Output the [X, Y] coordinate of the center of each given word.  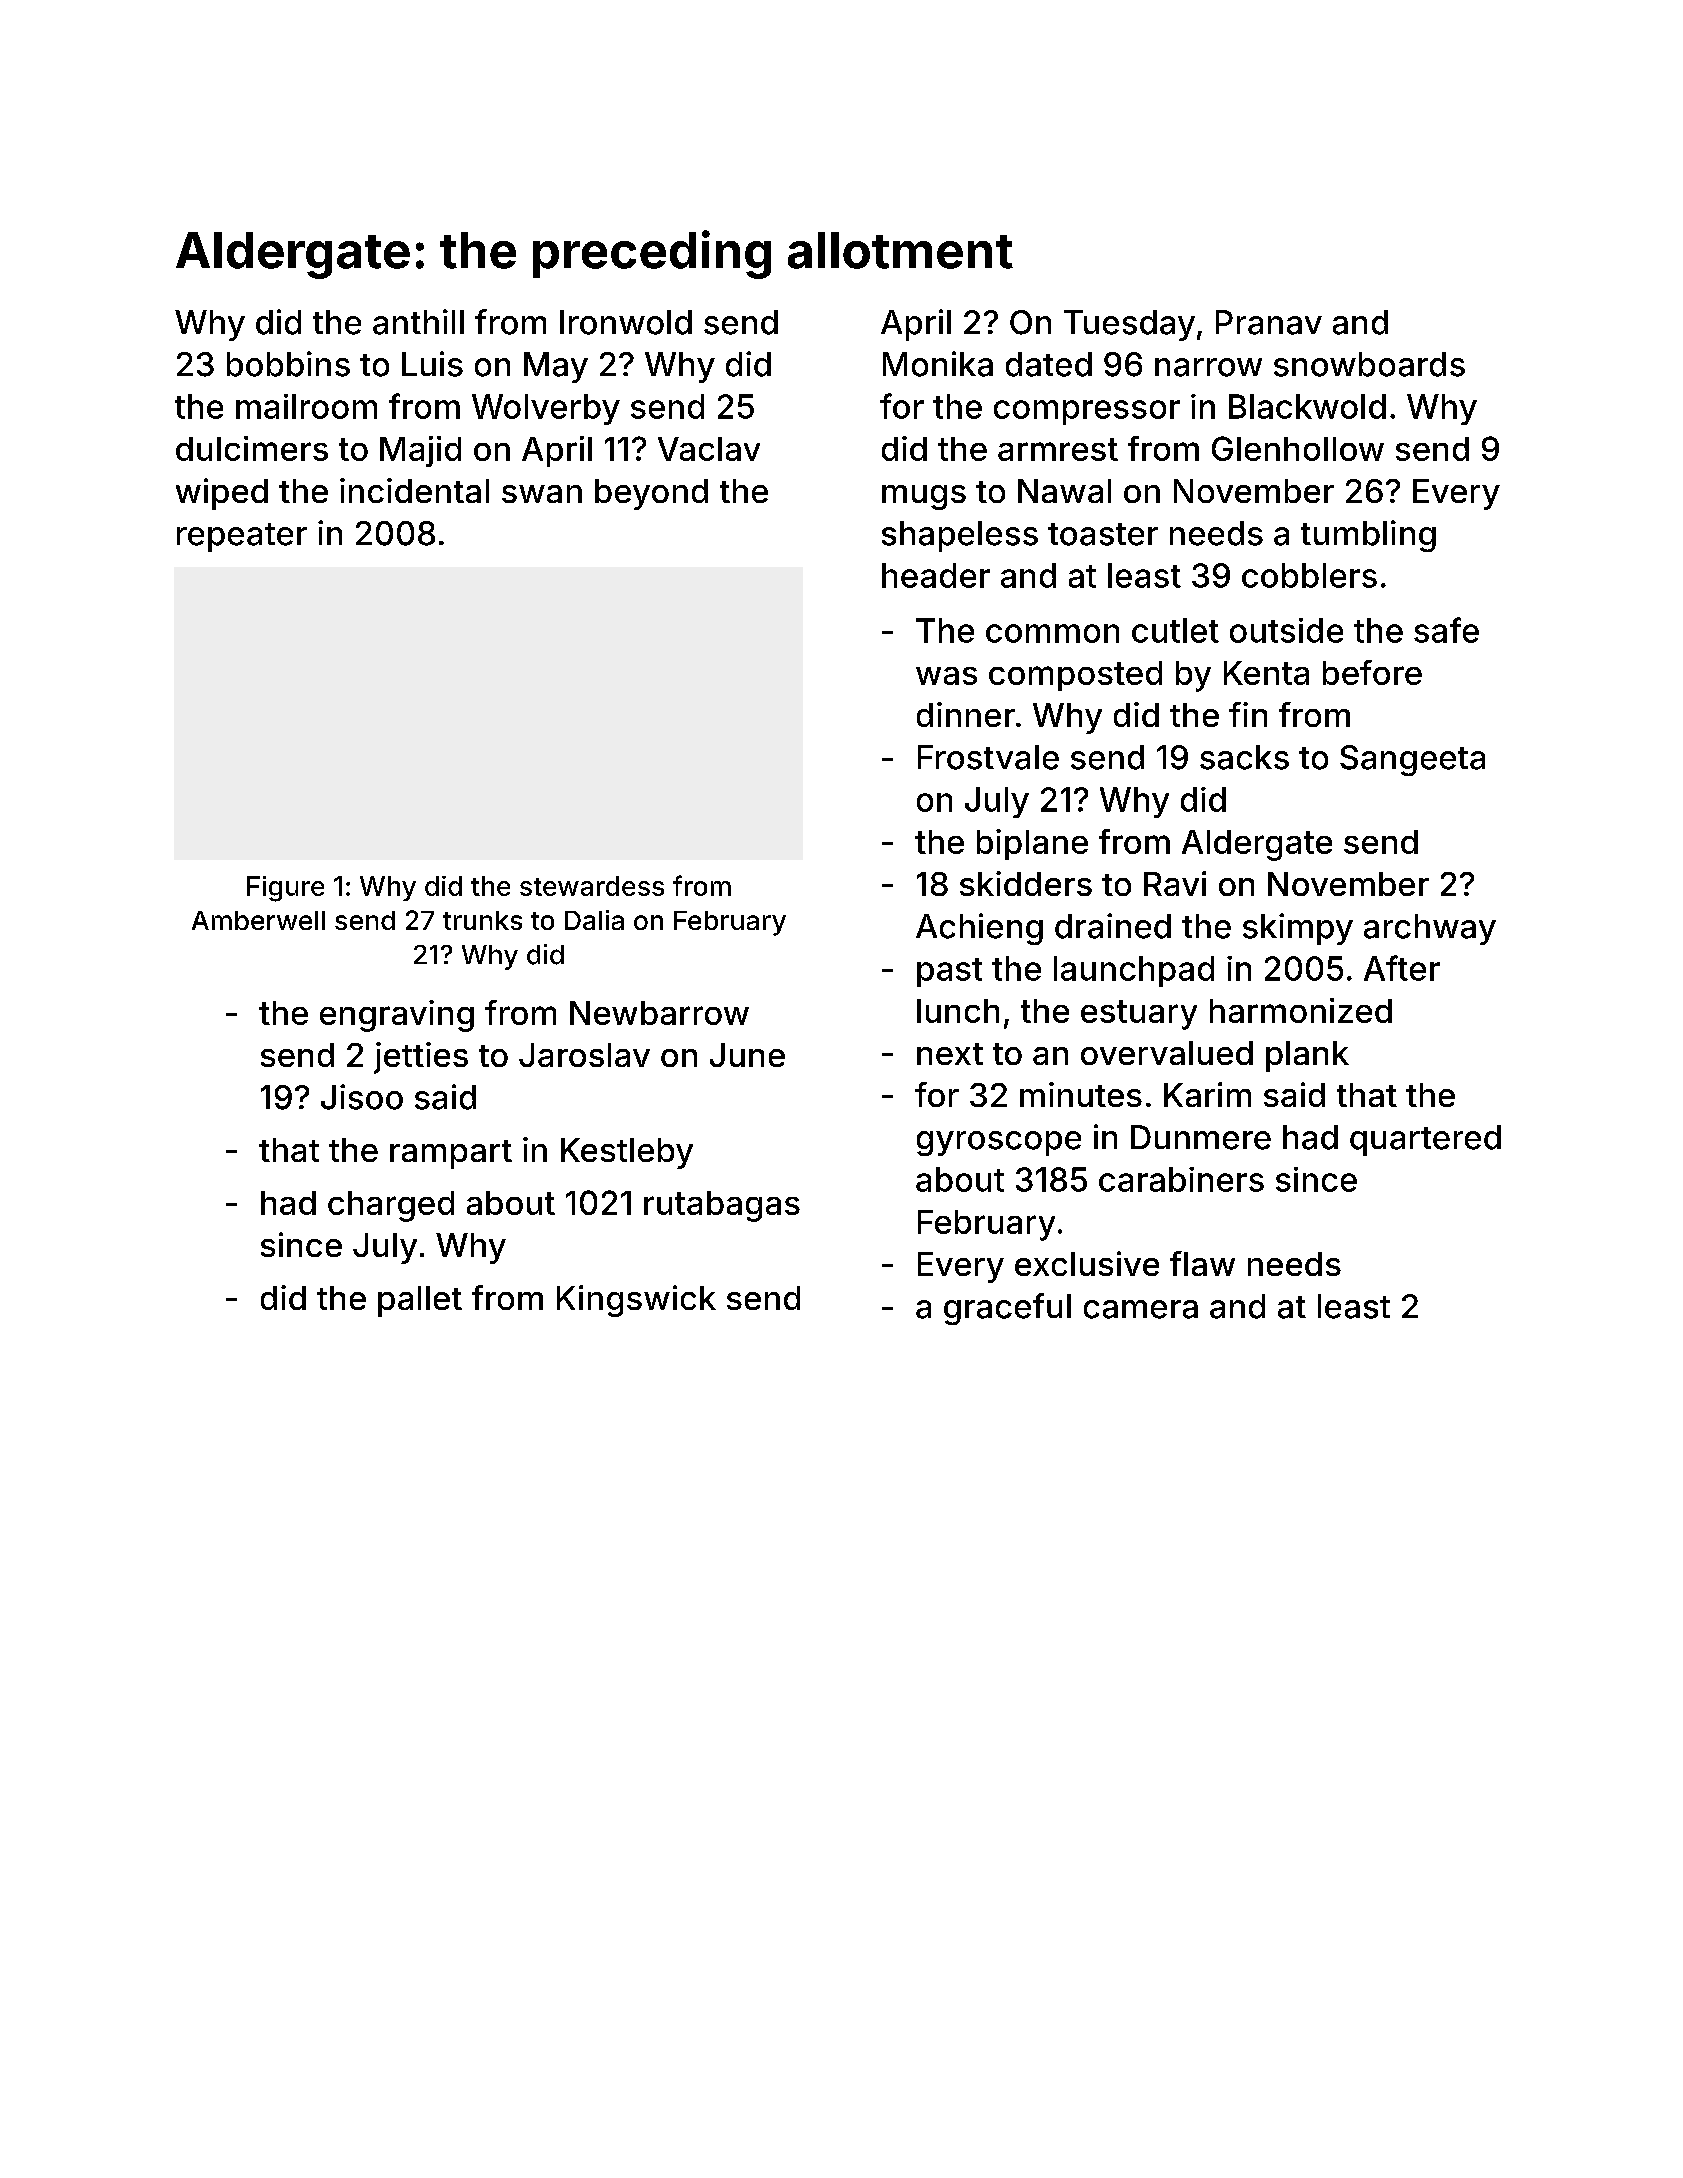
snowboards [1369, 364]
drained [1113, 926]
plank [1307, 1056]
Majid [420, 451]
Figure [285, 889]
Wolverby [546, 409]
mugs [924, 497]
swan [542, 494]
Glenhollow [1298, 448]
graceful [1007, 1309]
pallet [420, 1301]
